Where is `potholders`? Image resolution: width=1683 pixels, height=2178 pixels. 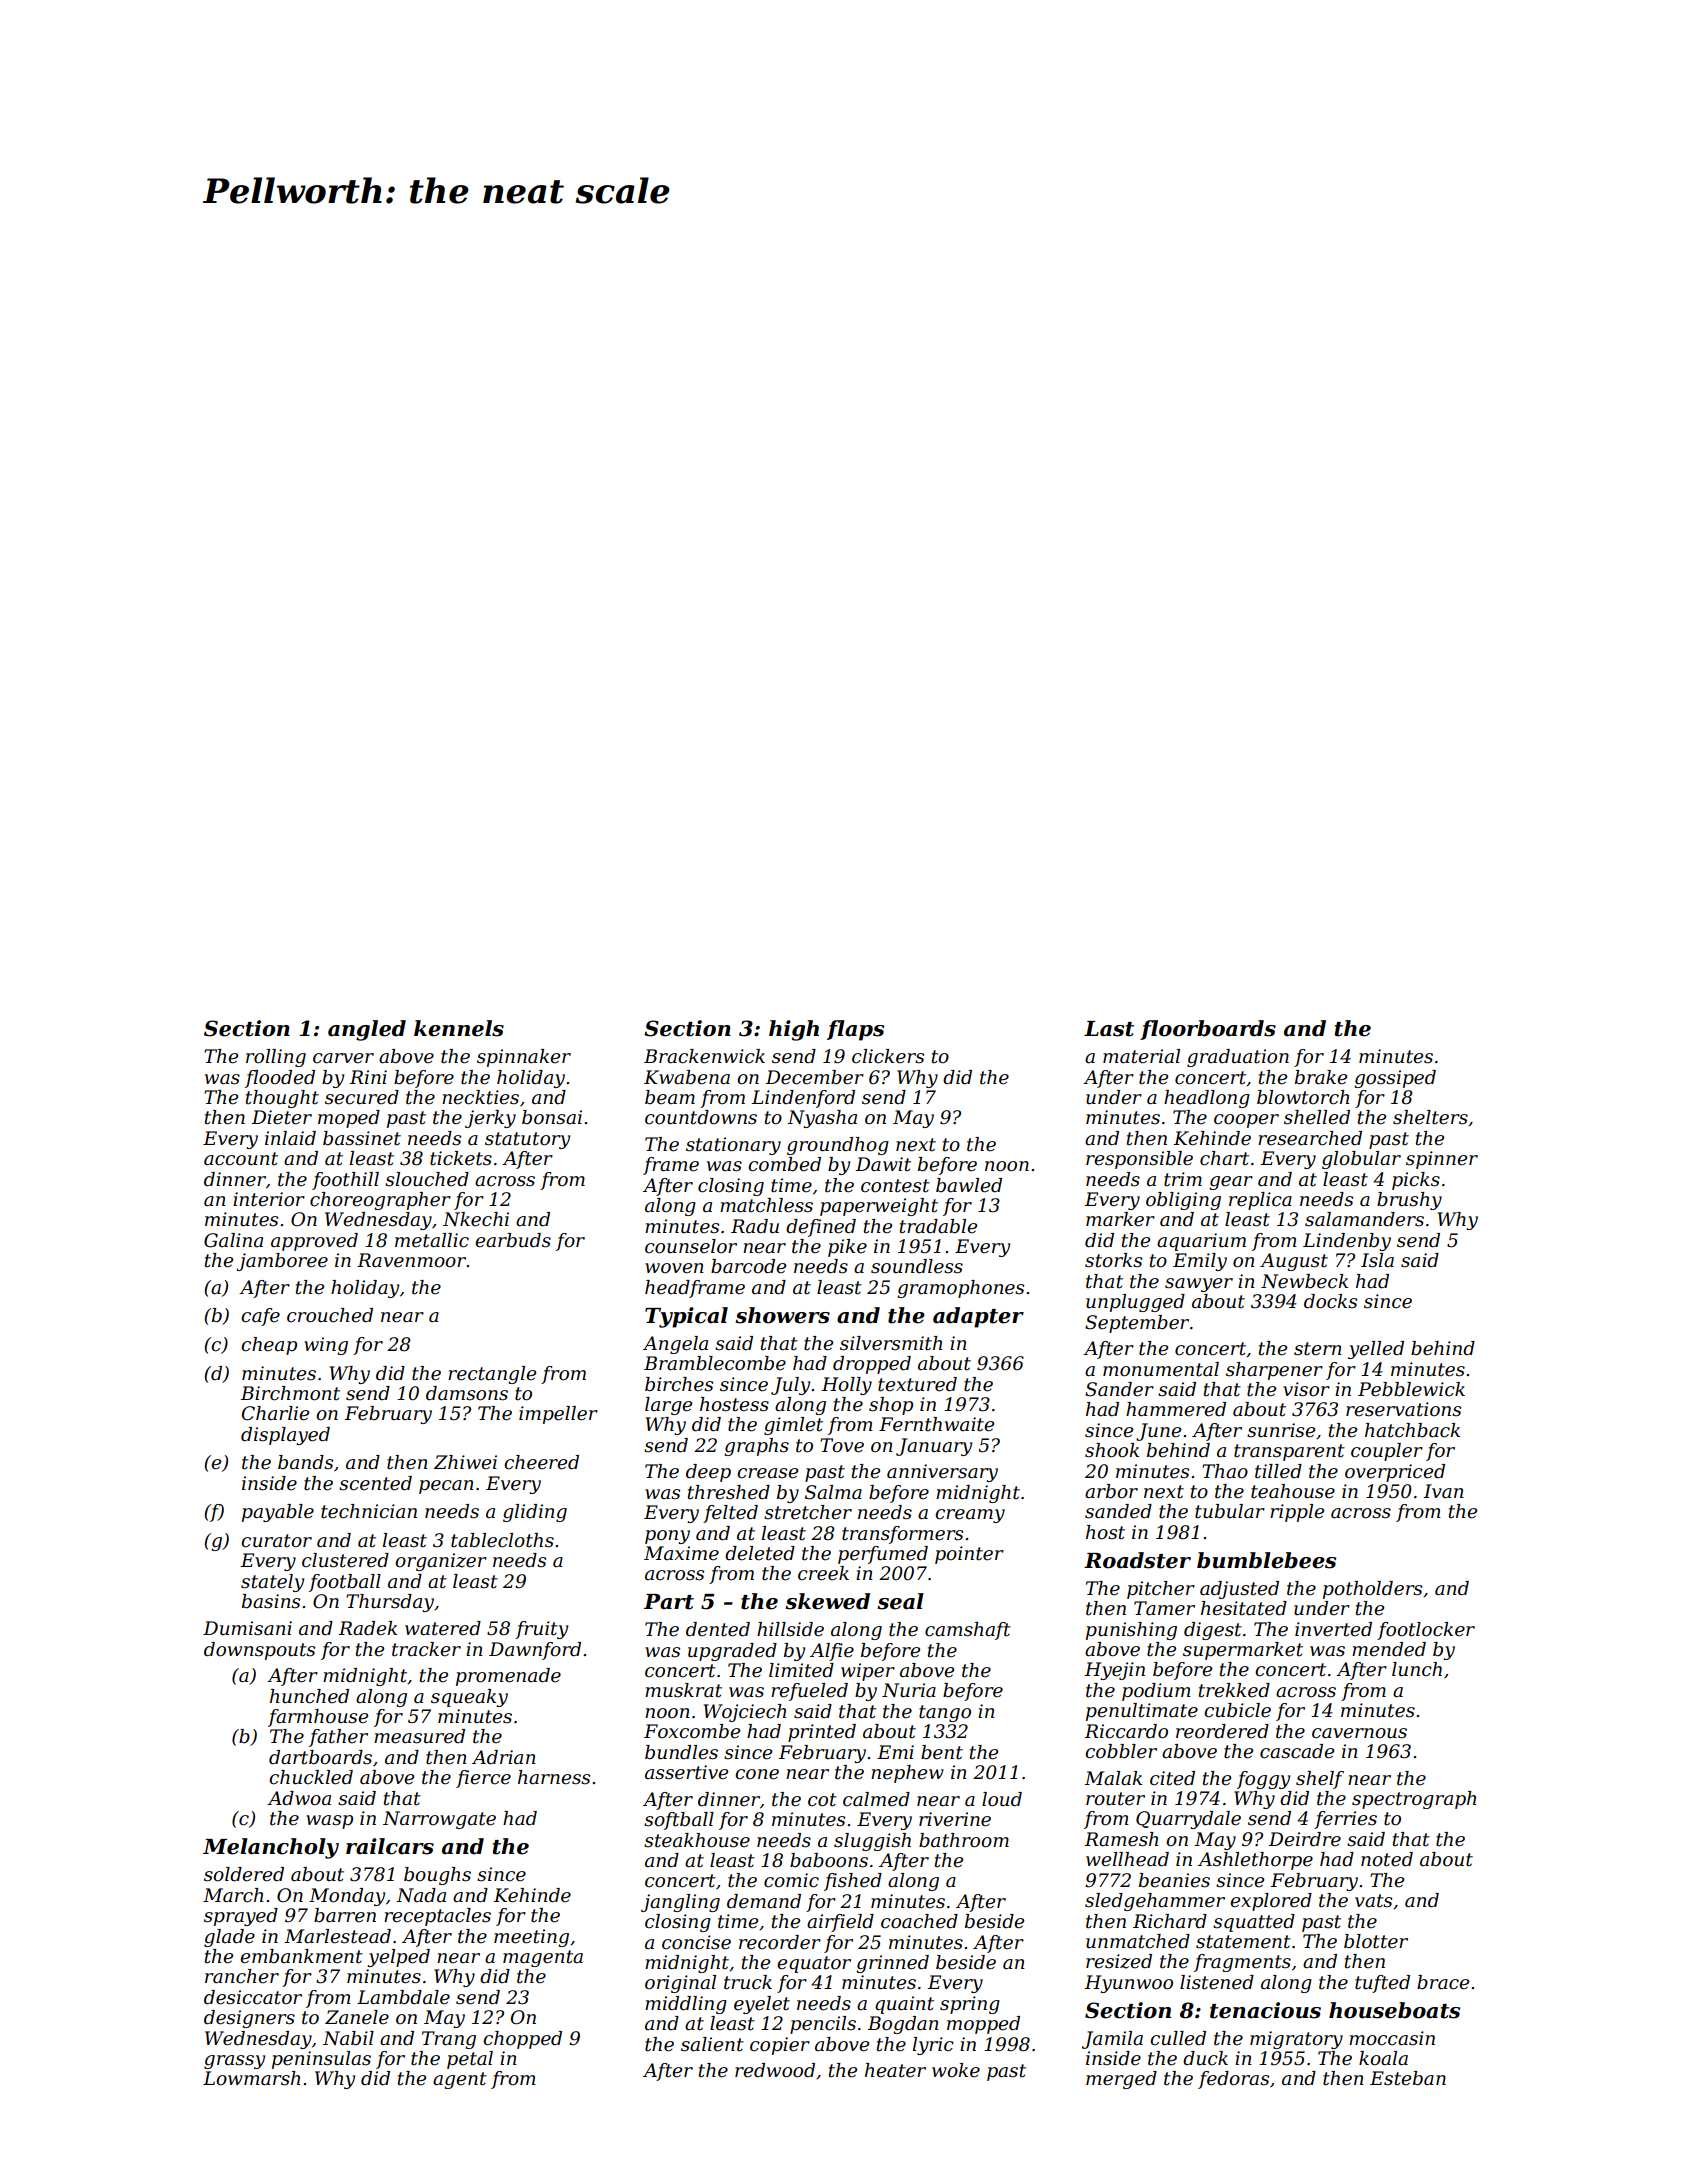 potholders is located at coordinates (1372, 1590).
